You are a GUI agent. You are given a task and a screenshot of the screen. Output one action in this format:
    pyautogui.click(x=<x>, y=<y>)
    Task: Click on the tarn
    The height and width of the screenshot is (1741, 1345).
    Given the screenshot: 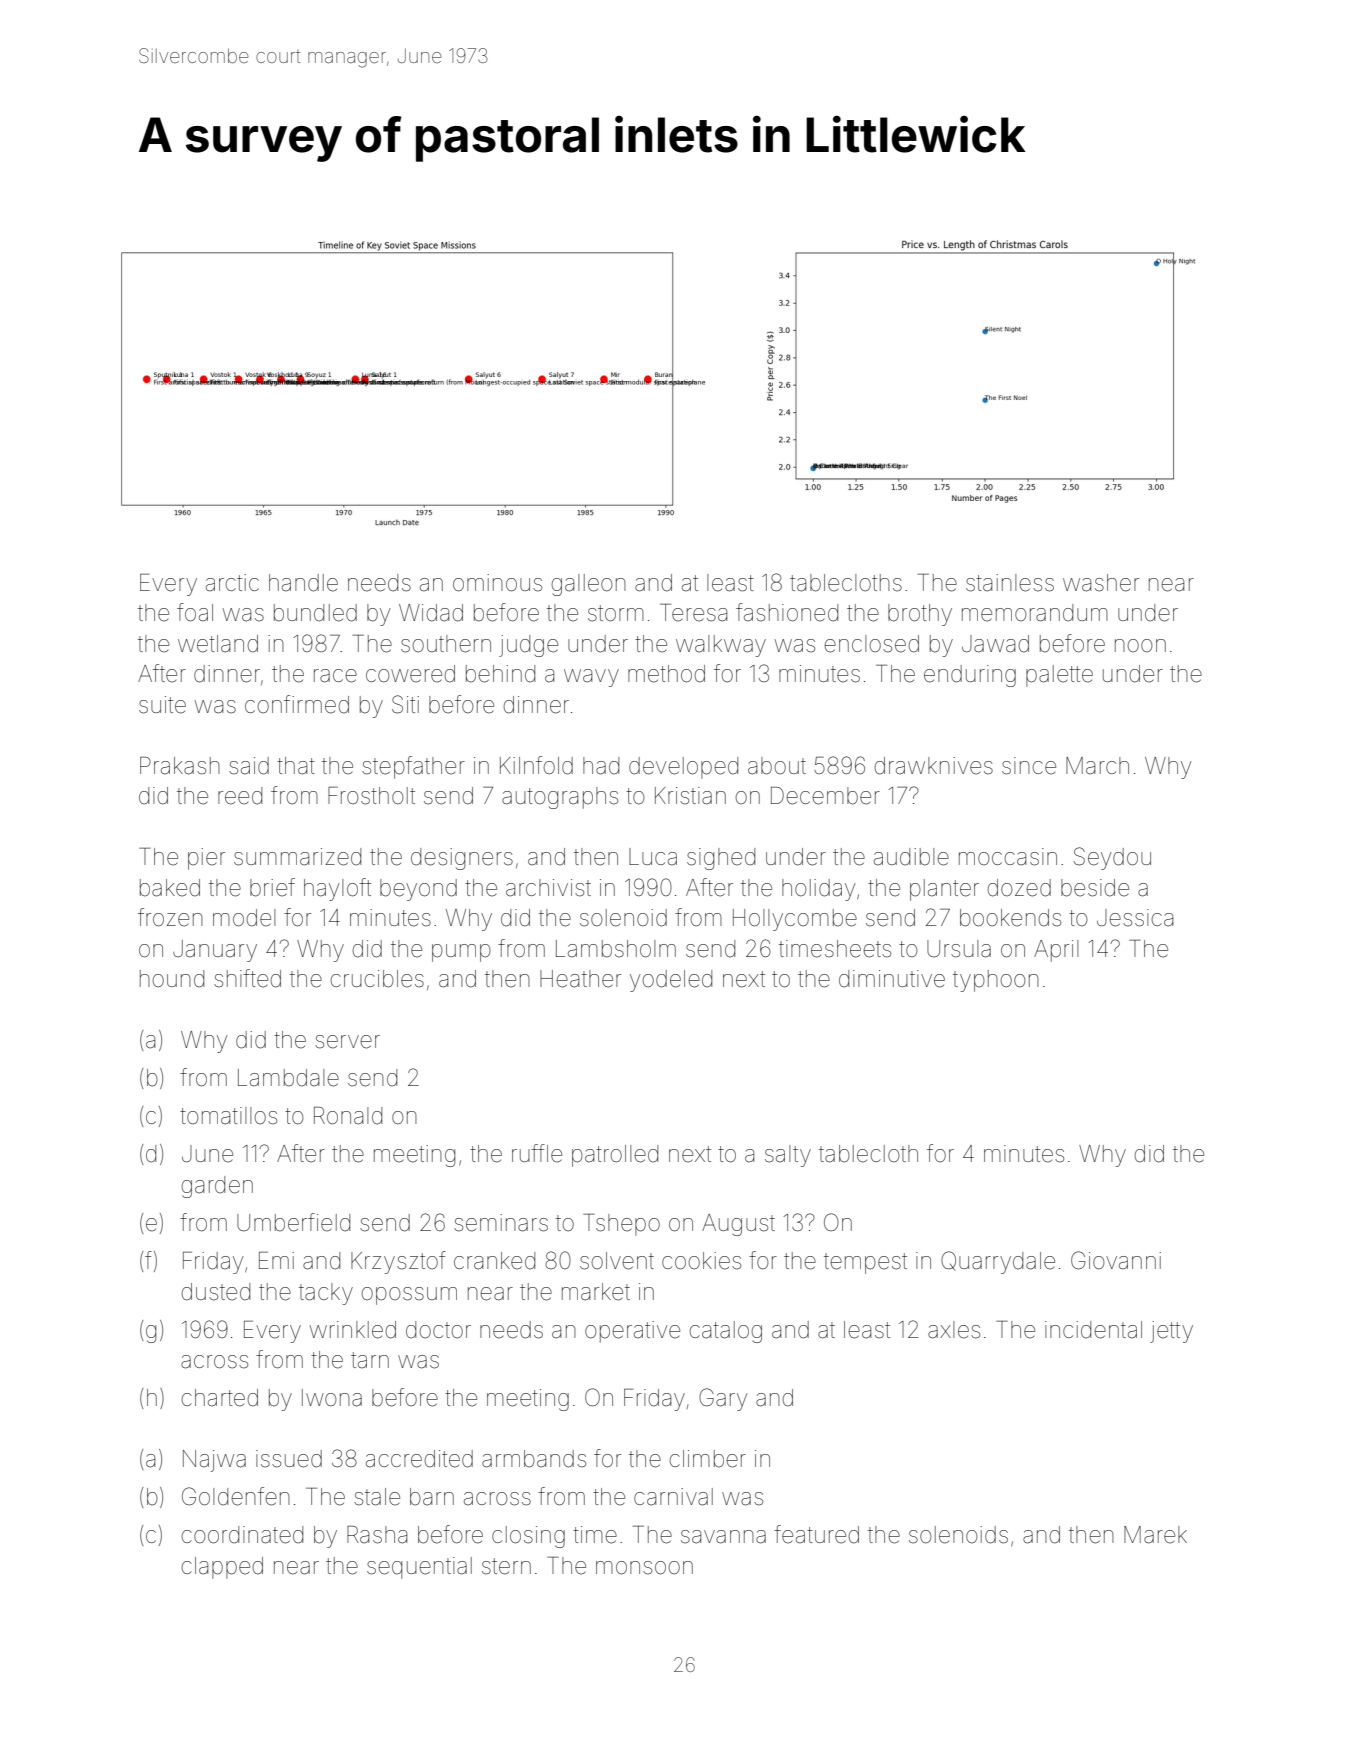 What is the action you would take?
    pyautogui.click(x=370, y=1360)
